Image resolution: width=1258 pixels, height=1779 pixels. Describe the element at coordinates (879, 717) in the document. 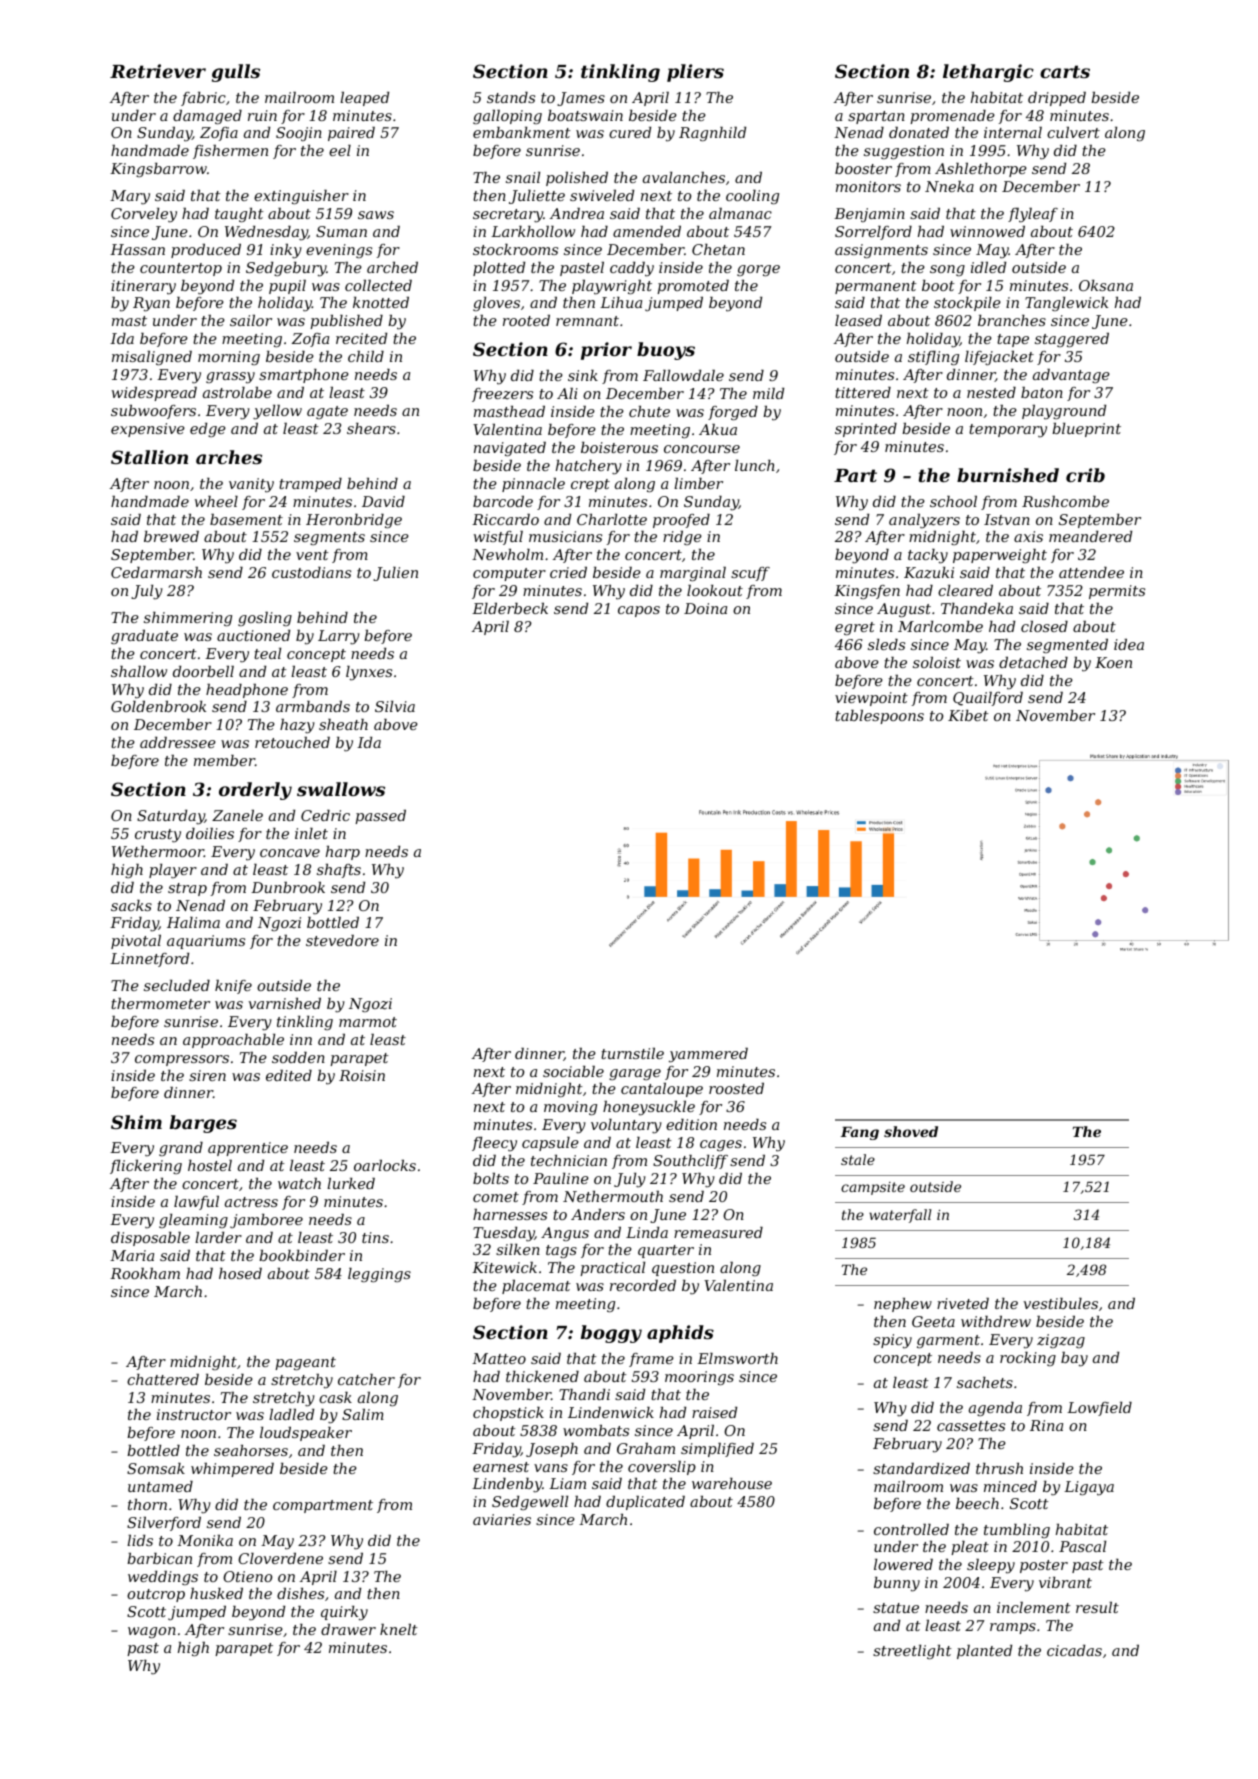

I see `tablespoons` at that location.
